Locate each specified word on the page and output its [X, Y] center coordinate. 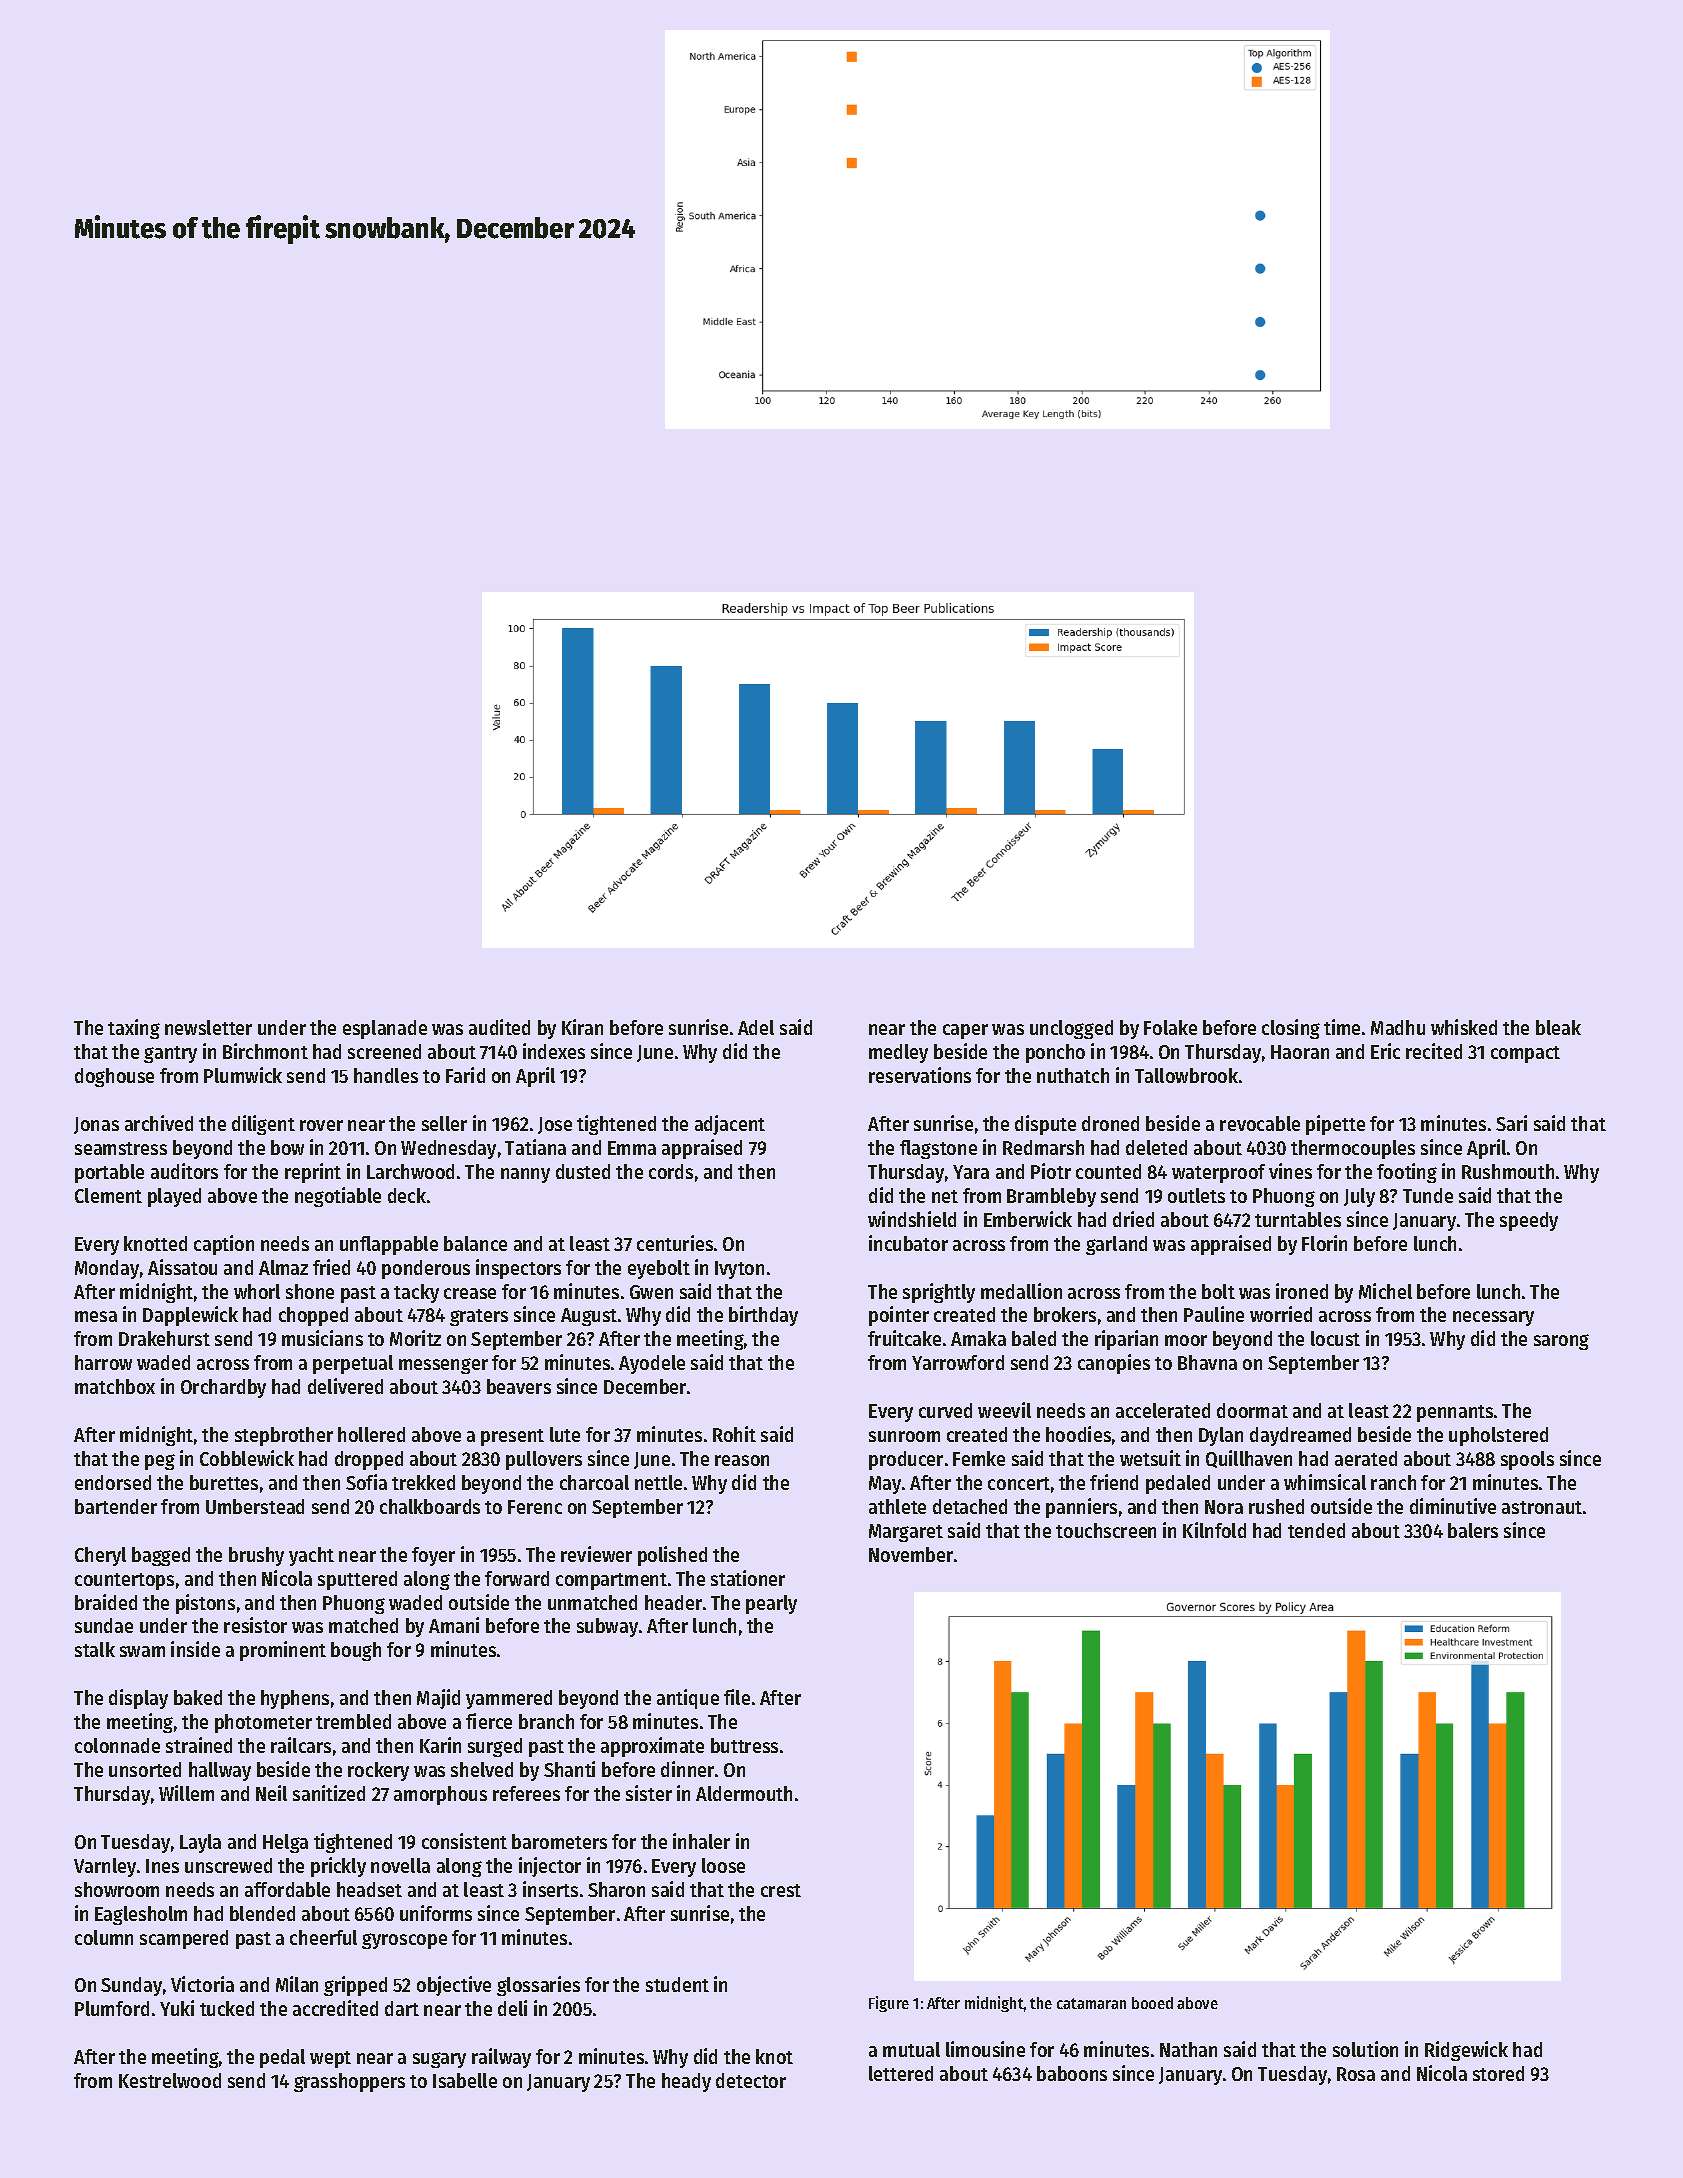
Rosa [1356, 2074]
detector [751, 2080]
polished [672, 1556]
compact [1525, 1054]
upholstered [1498, 1436]
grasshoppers [349, 2082]
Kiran [582, 1027]
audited [499, 1027]
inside [195, 1649]
